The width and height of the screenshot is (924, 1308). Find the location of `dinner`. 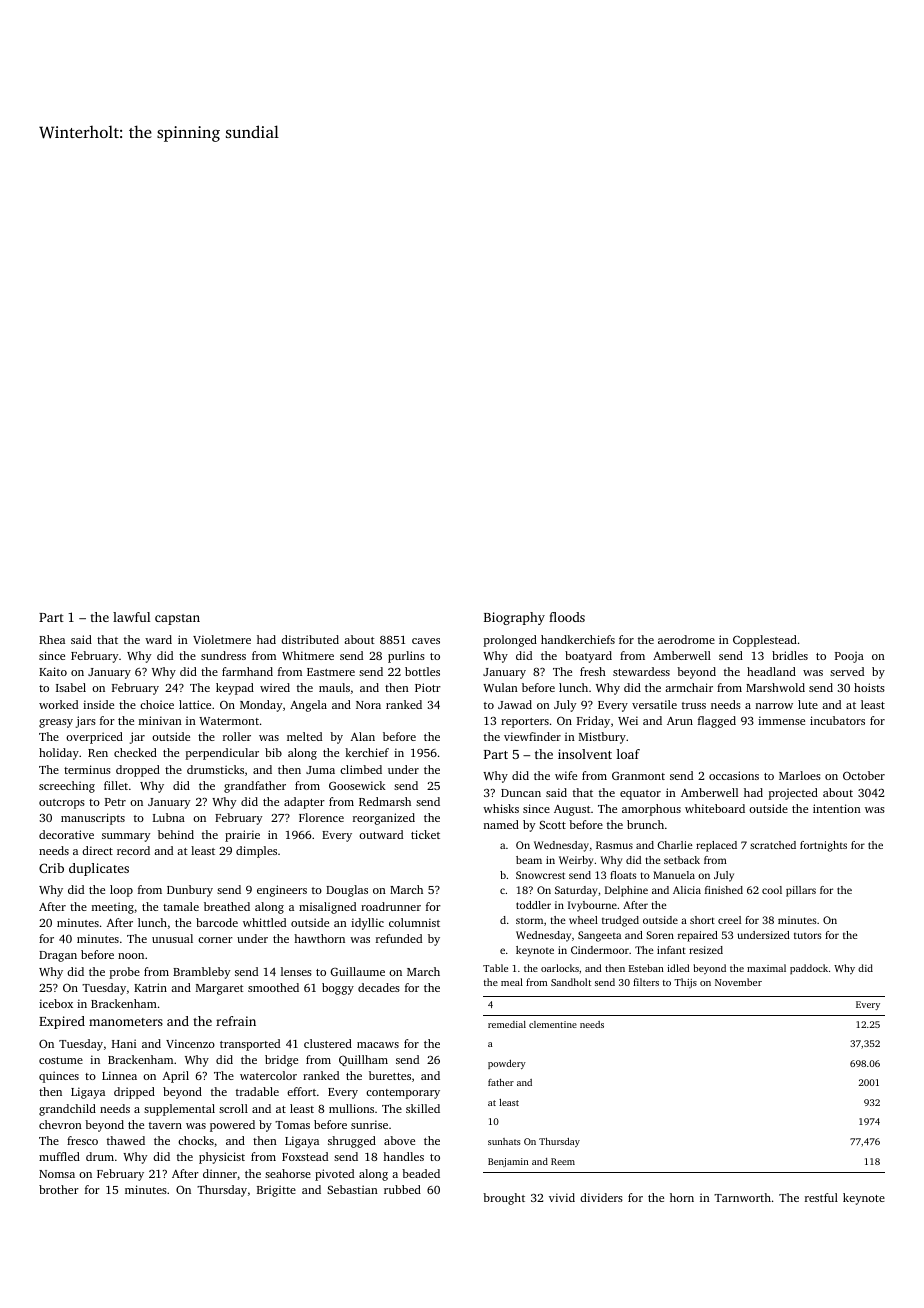

dinner is located at coordinates (220, 1173).
